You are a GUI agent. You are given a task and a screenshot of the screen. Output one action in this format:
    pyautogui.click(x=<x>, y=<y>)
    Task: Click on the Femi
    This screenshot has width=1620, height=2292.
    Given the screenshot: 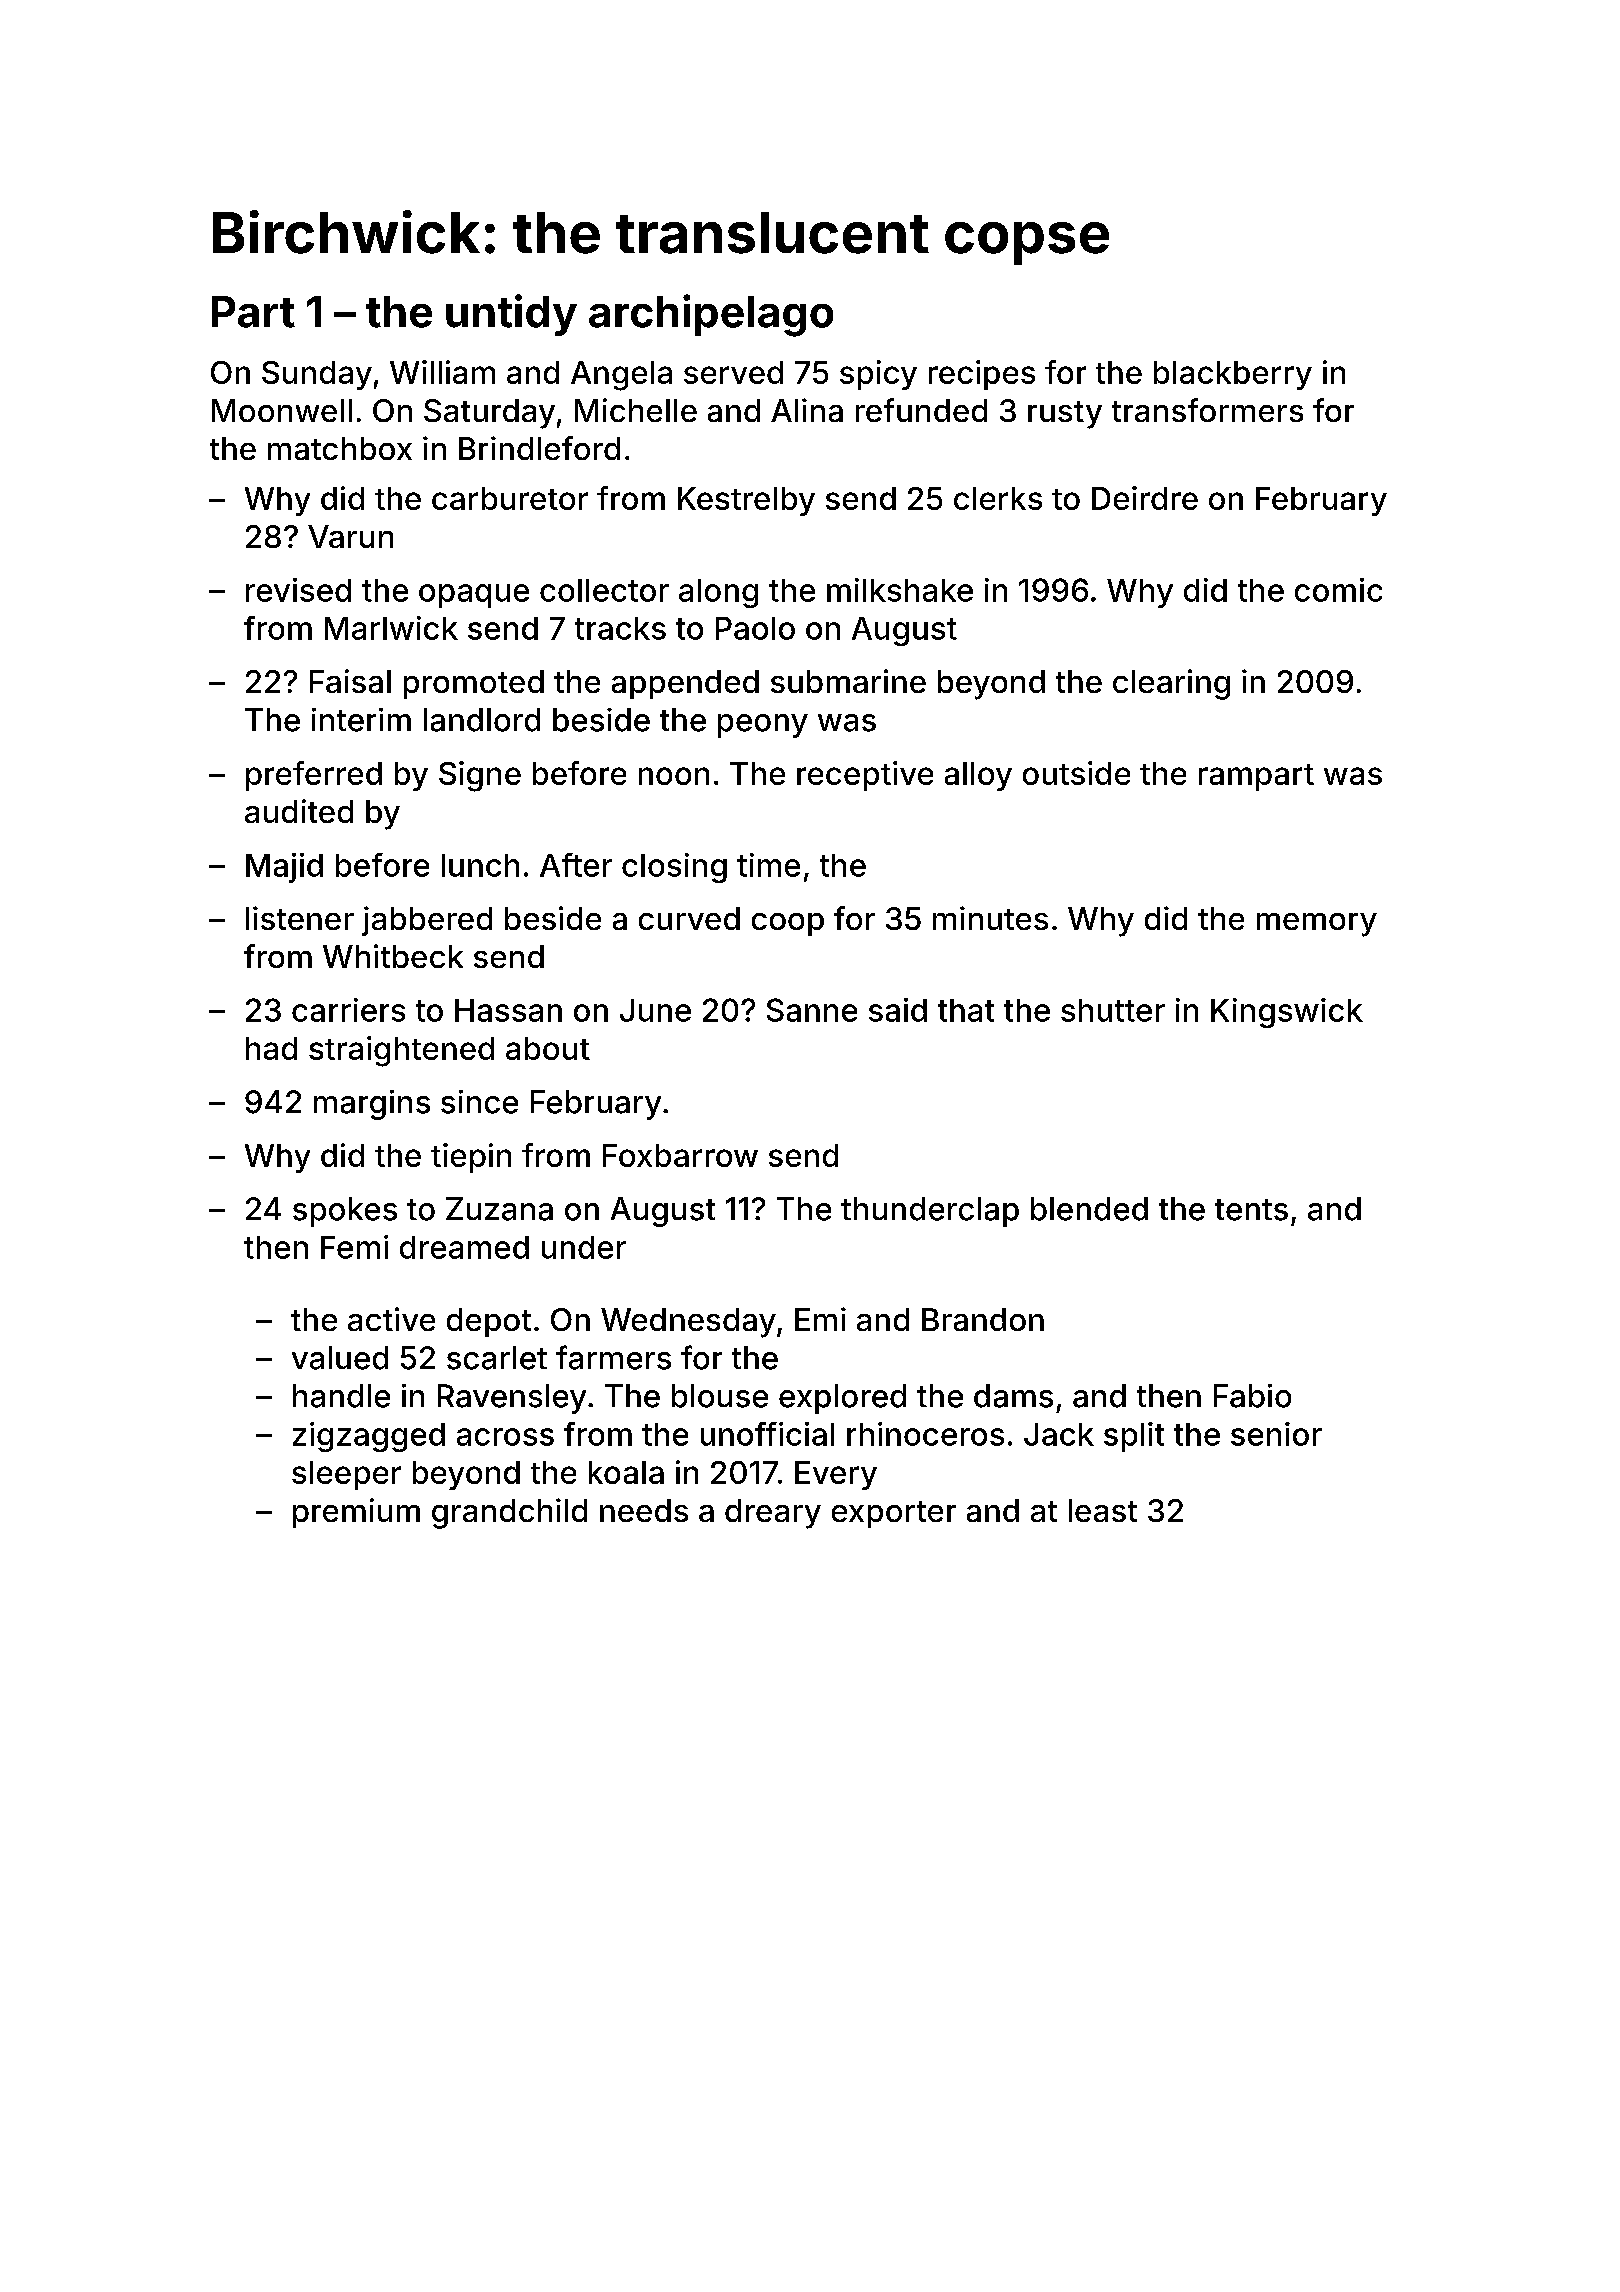 What is the action you would take?
    pyautogui.click(x=354, y=1247)
